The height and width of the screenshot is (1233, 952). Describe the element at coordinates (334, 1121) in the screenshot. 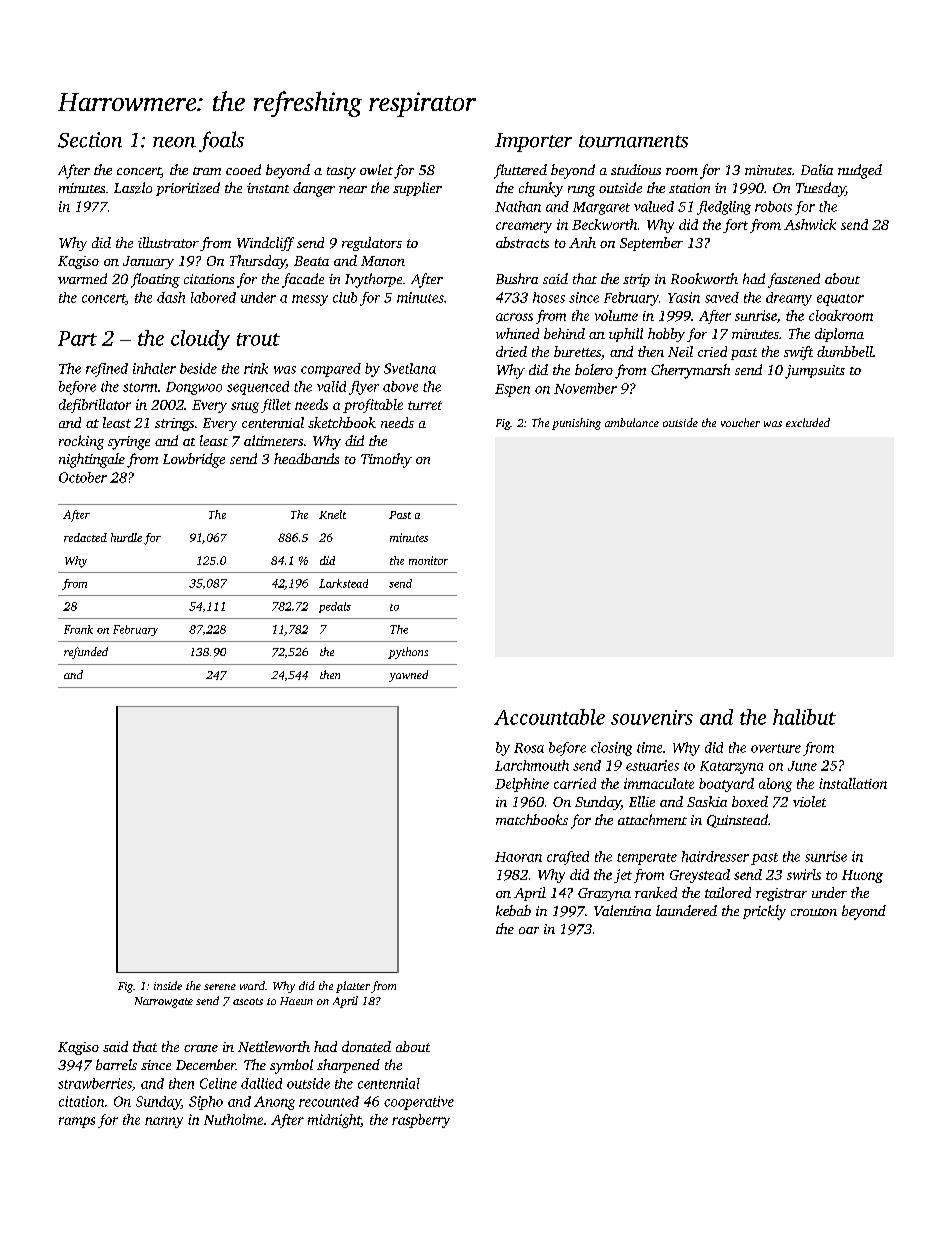

I see `midnight` at that location.
